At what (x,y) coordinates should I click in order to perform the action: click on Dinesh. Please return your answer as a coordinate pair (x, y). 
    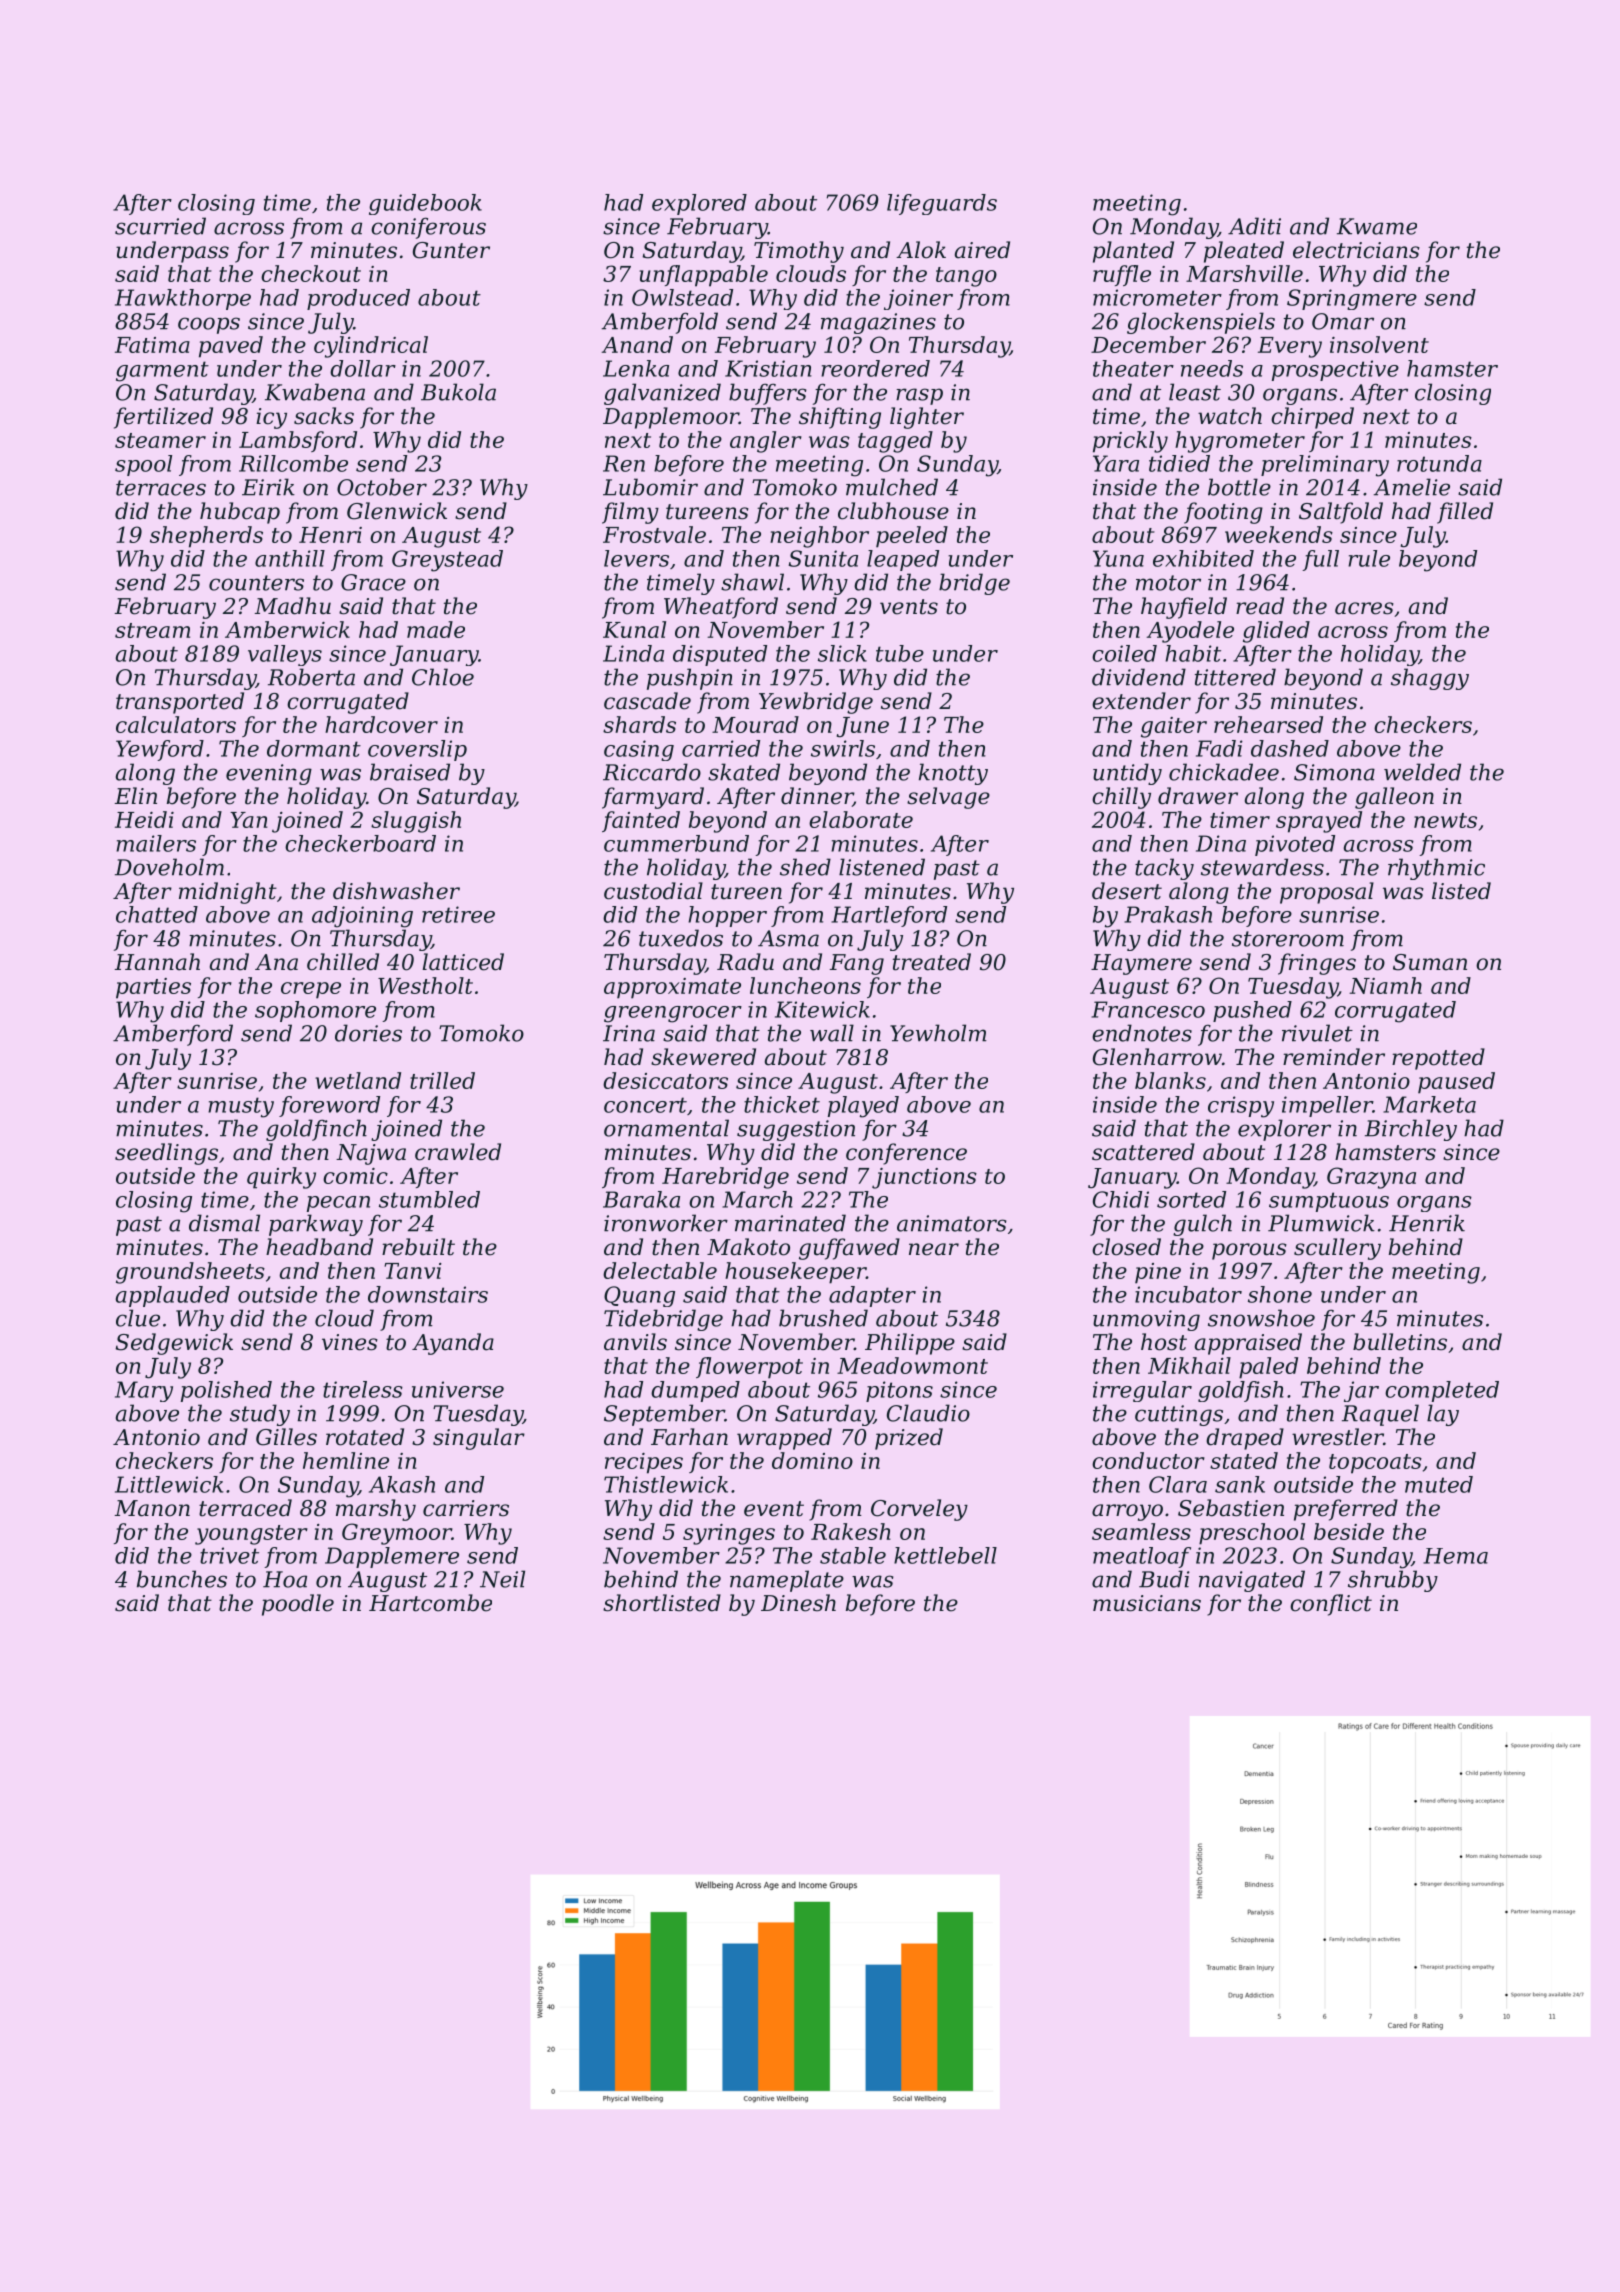
    Looking at the image, I should click on (798, 1603).
